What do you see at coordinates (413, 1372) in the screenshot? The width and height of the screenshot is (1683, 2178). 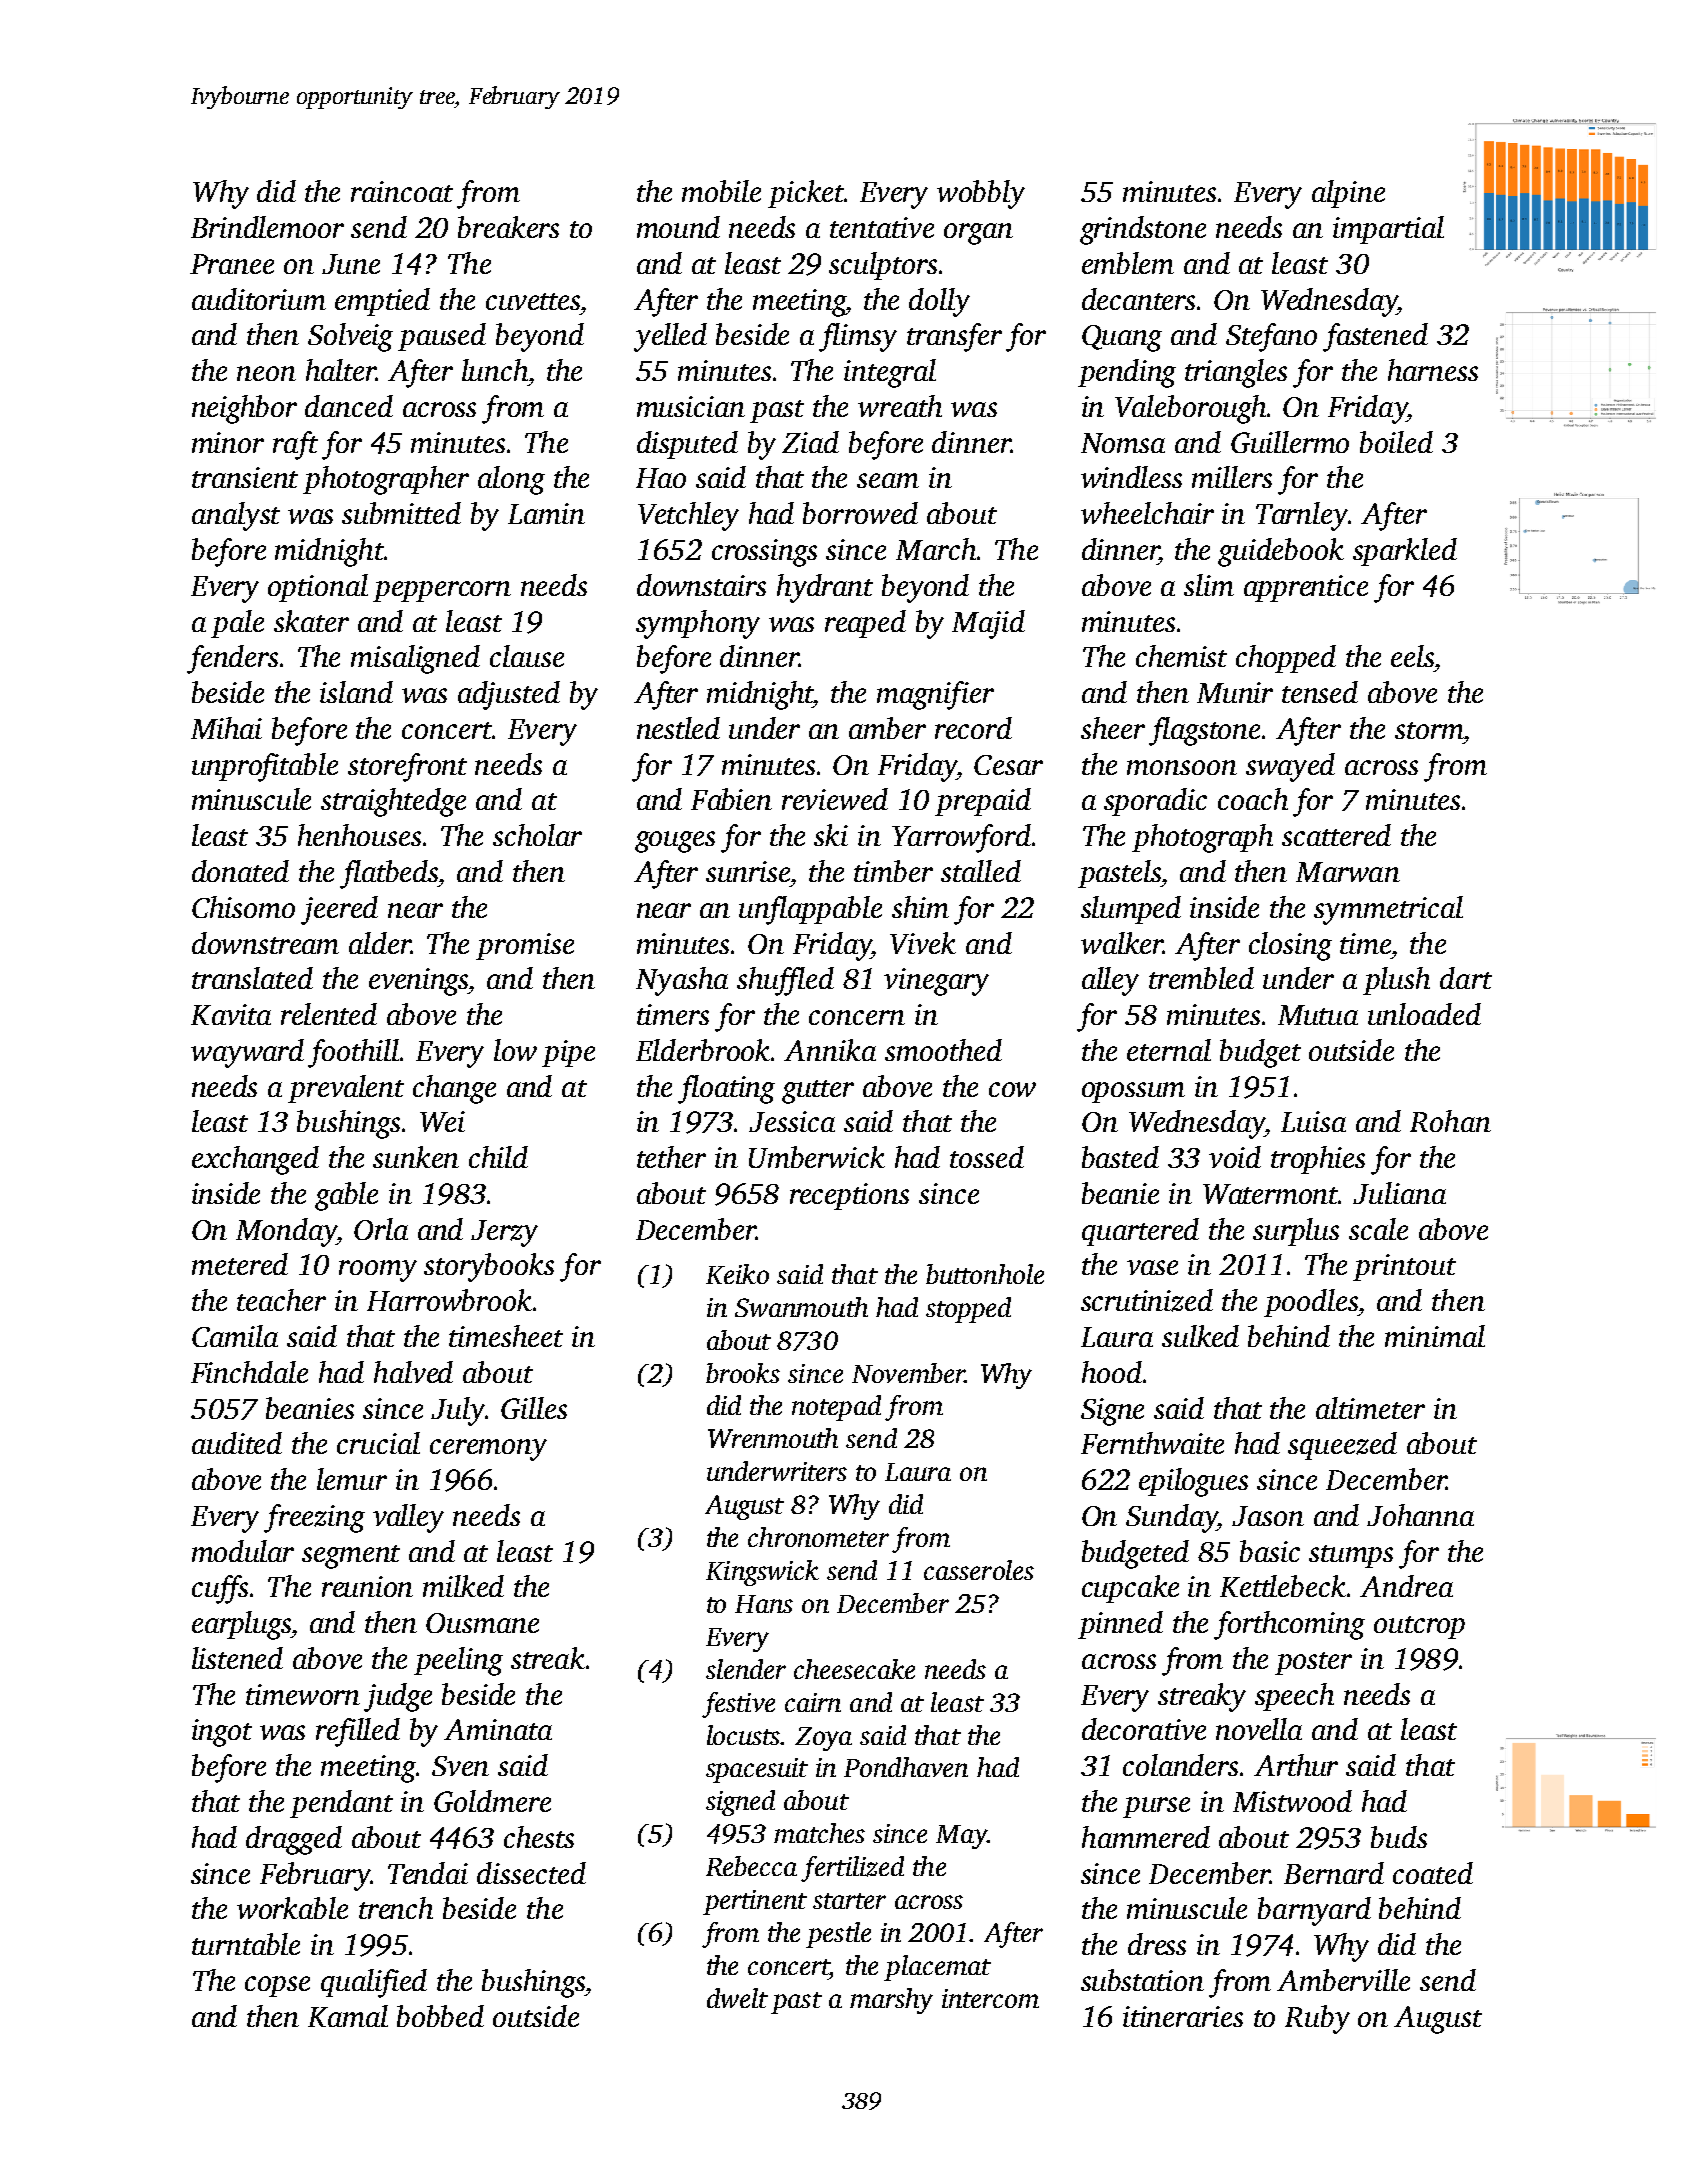 I see `halved` at bounding box center [413, 1372].
